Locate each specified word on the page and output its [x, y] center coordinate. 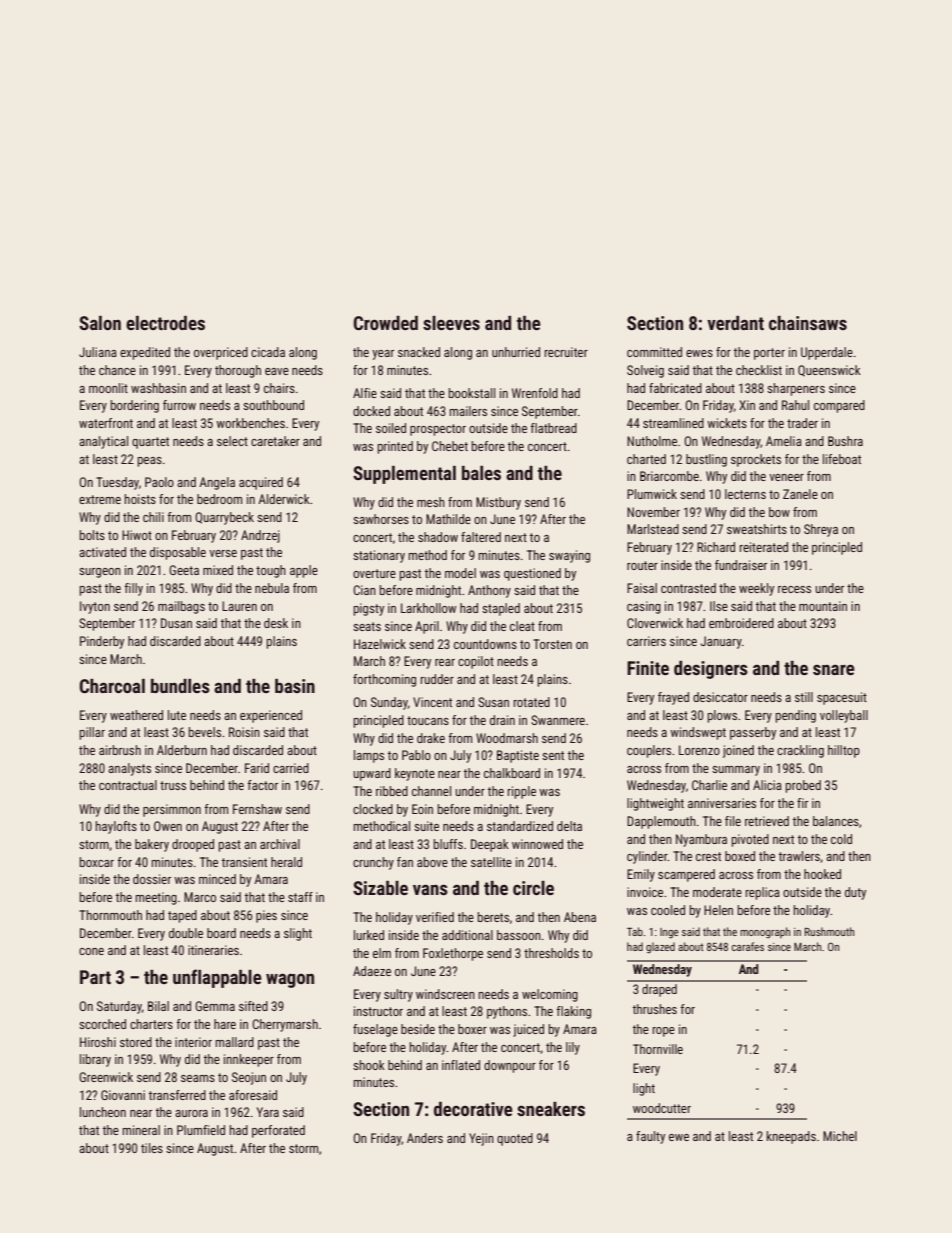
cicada [268, 352]
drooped [193, 845]
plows [722, 716]
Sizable [380, 888]
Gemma [215, 1006]
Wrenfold [535, 393]
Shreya [821, 530]
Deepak [490, 845]
